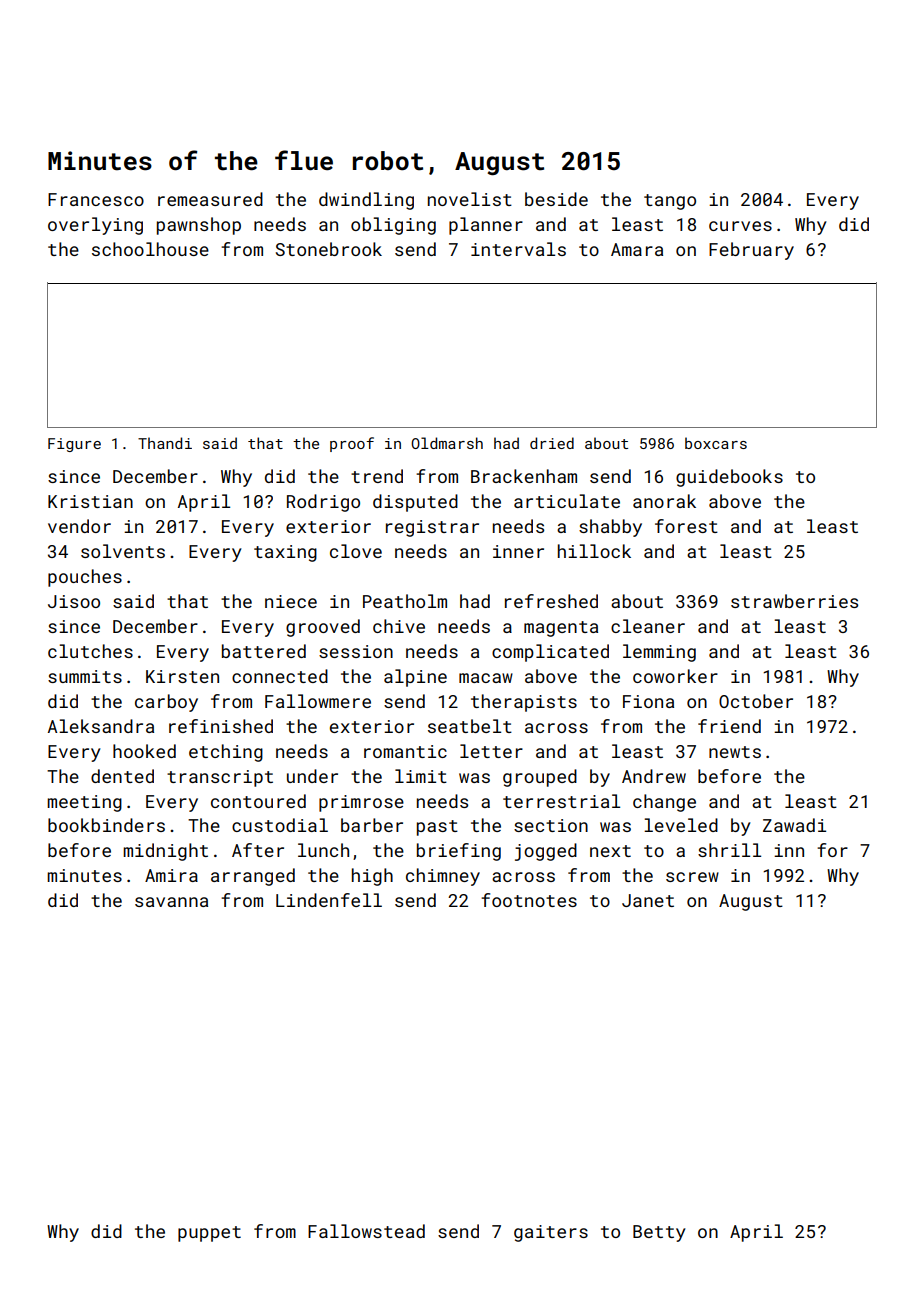 The width and height of the page is (924, 1314). I want to click on gaiters, so click(551, 1233).
